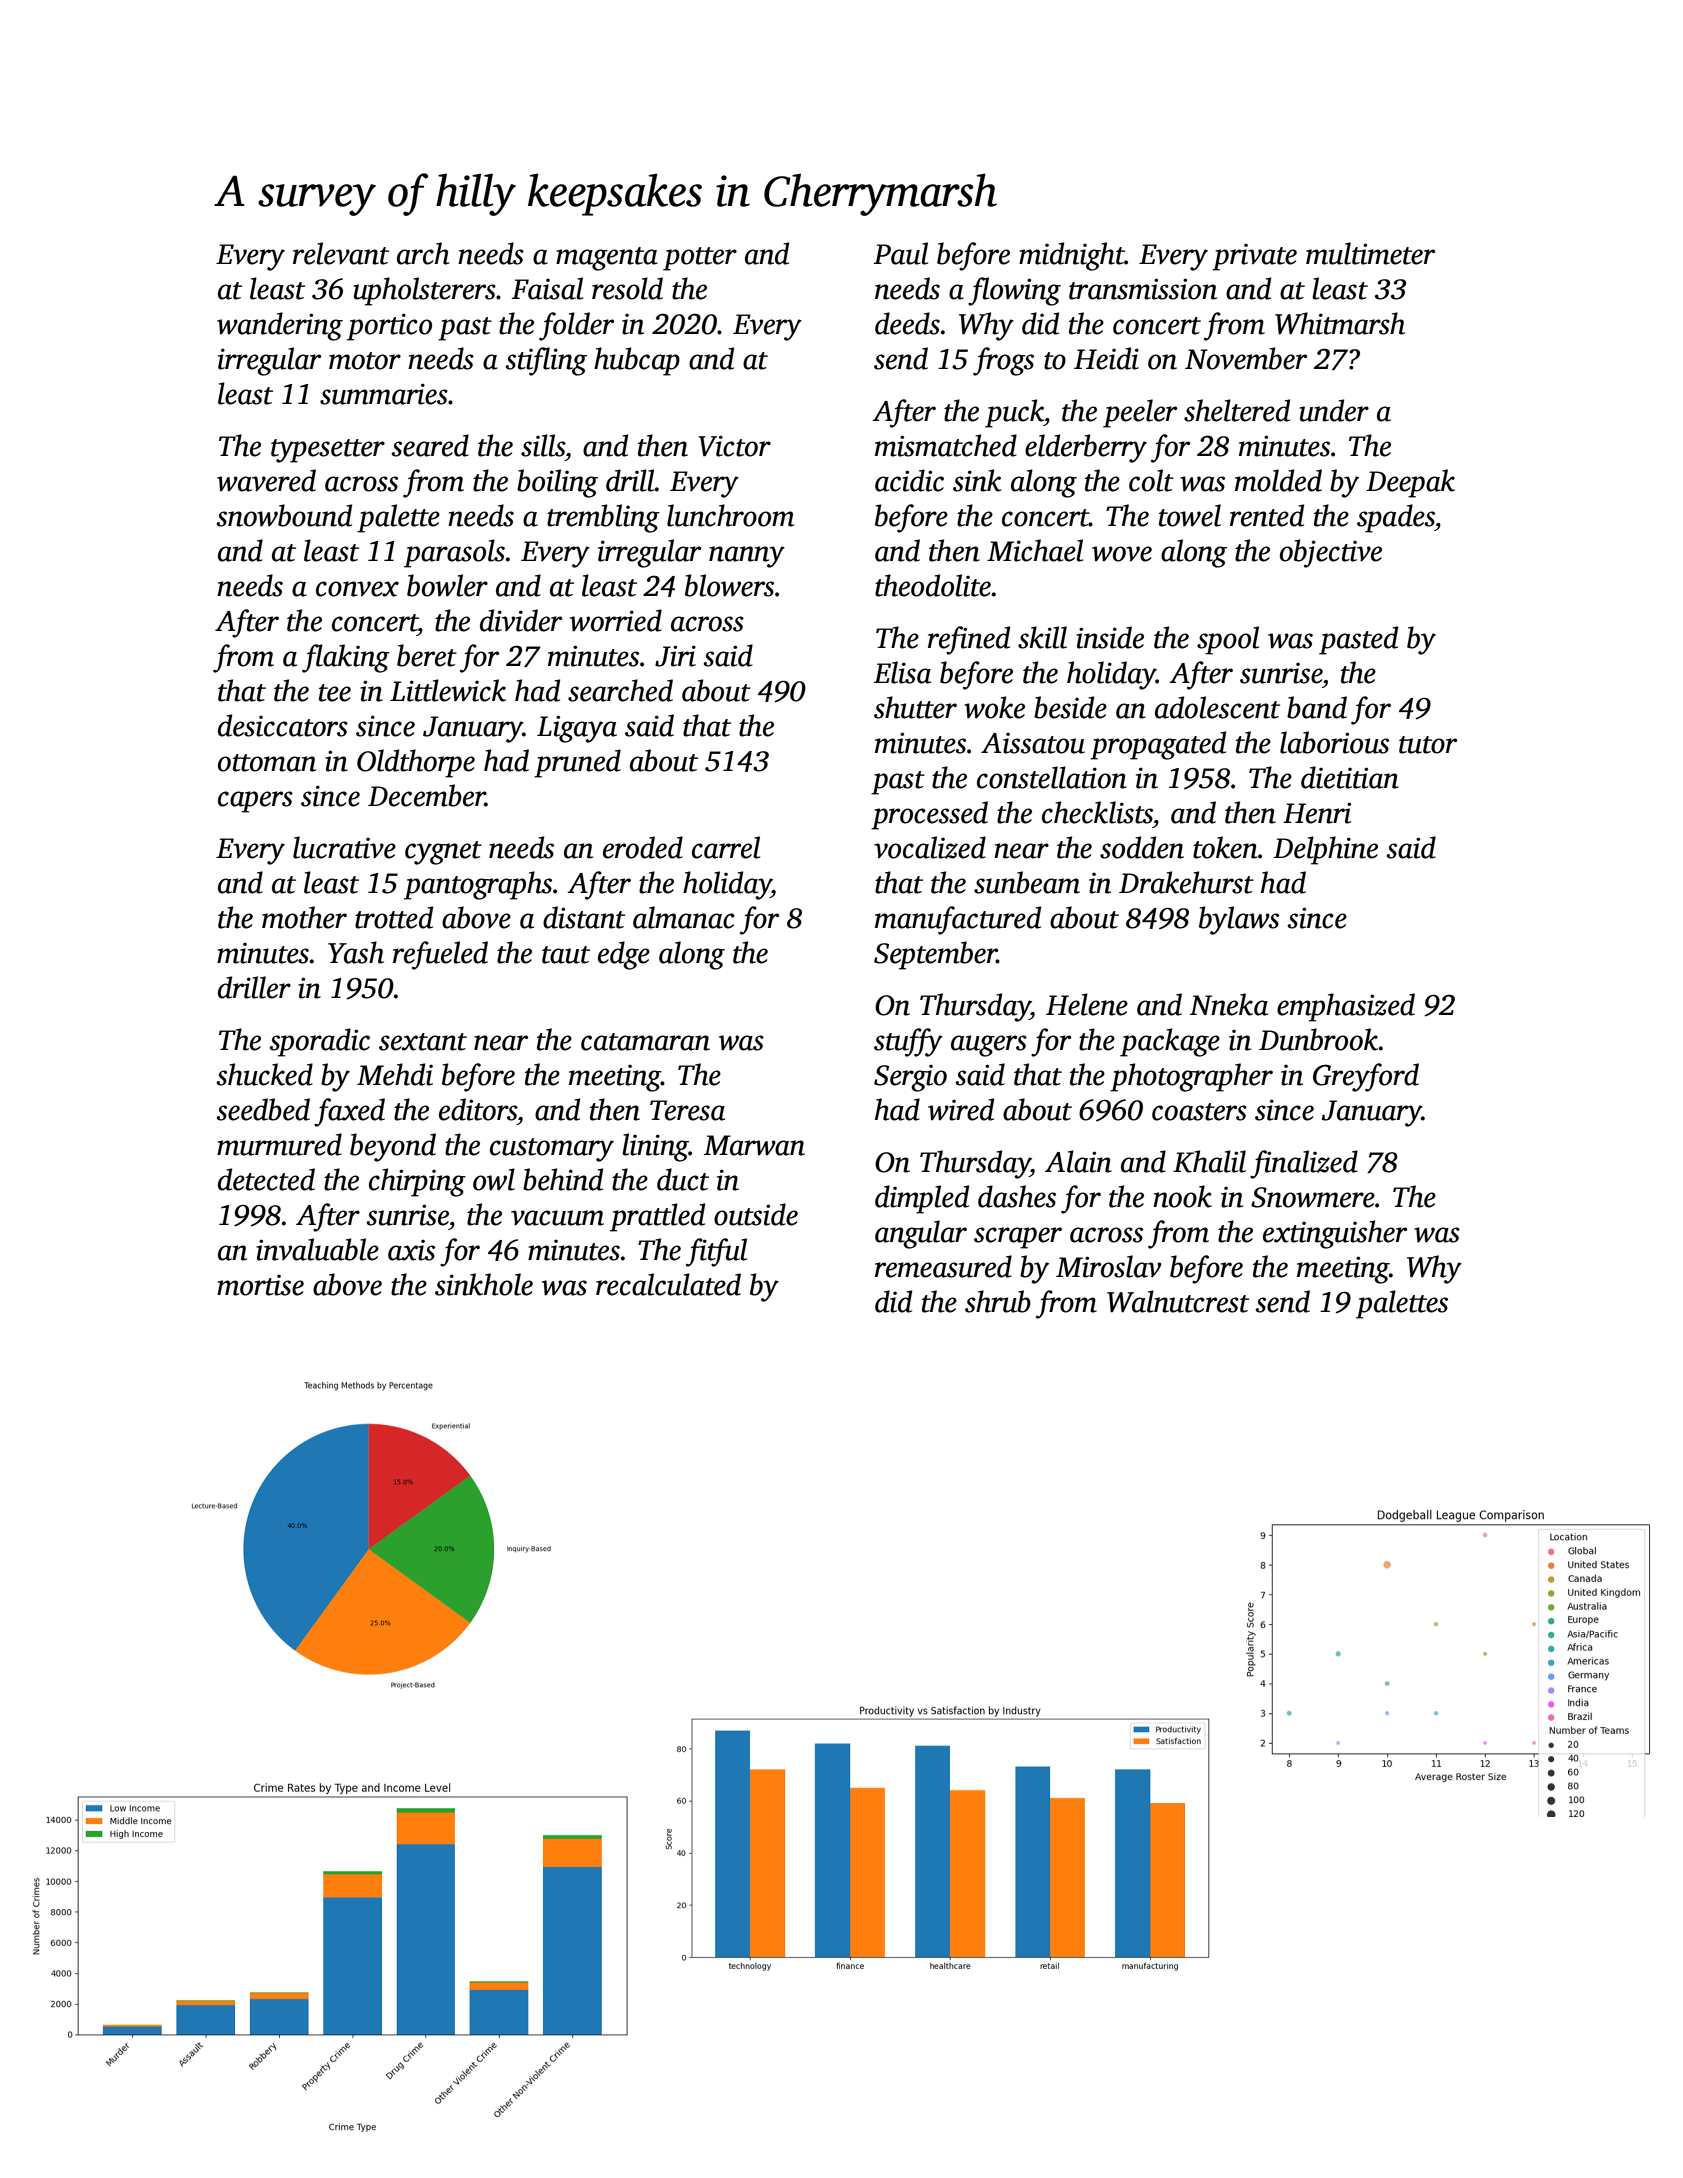 The image size is (1683, 2178). What do you see at coordinates (1182, 1196) in the screenshot?
I see `nook` at bounding box center [1182, 1196].
